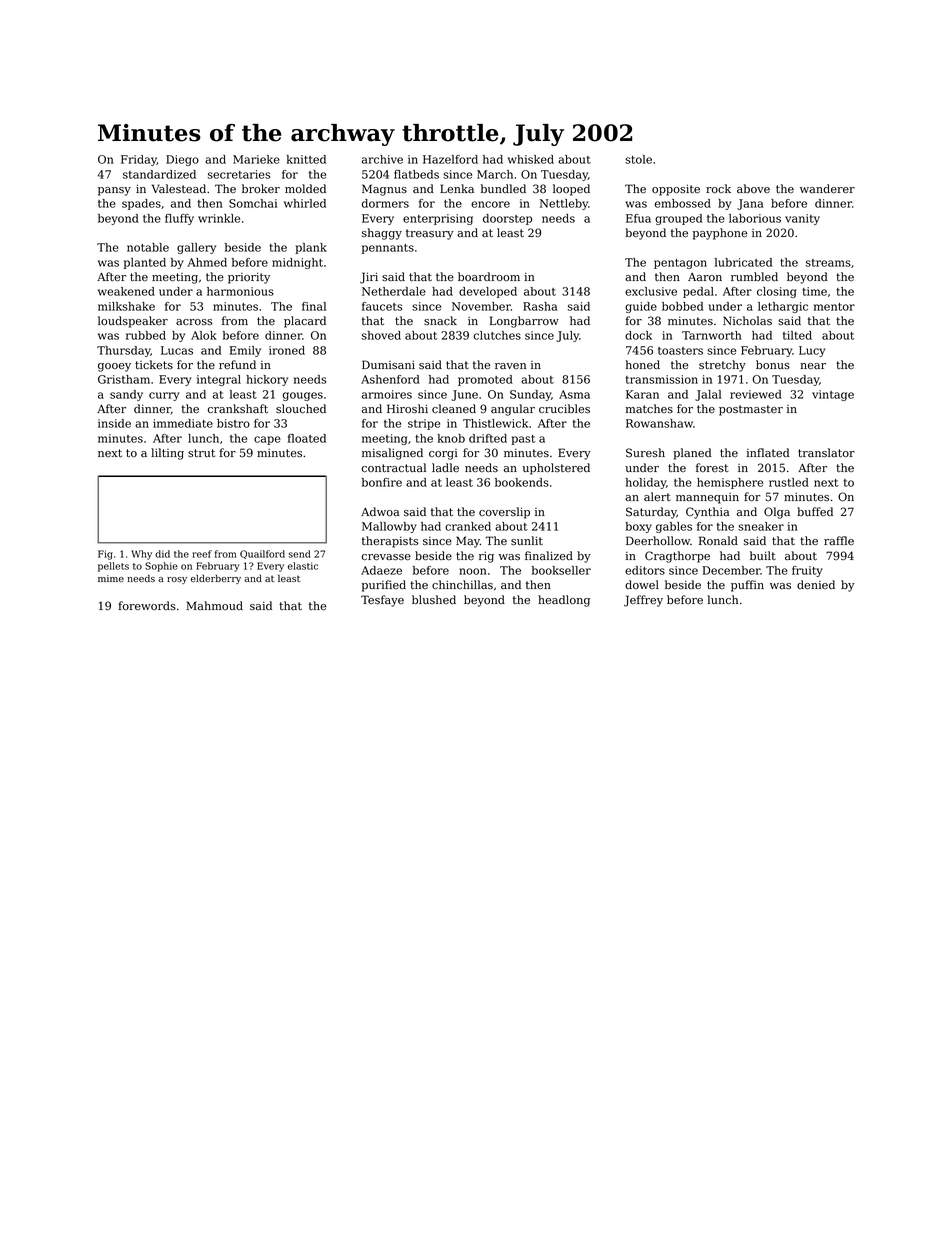 Image resolution: width=952 pixels, height=1233 pixels. I want to click on wanderer, so click(827, 188).
